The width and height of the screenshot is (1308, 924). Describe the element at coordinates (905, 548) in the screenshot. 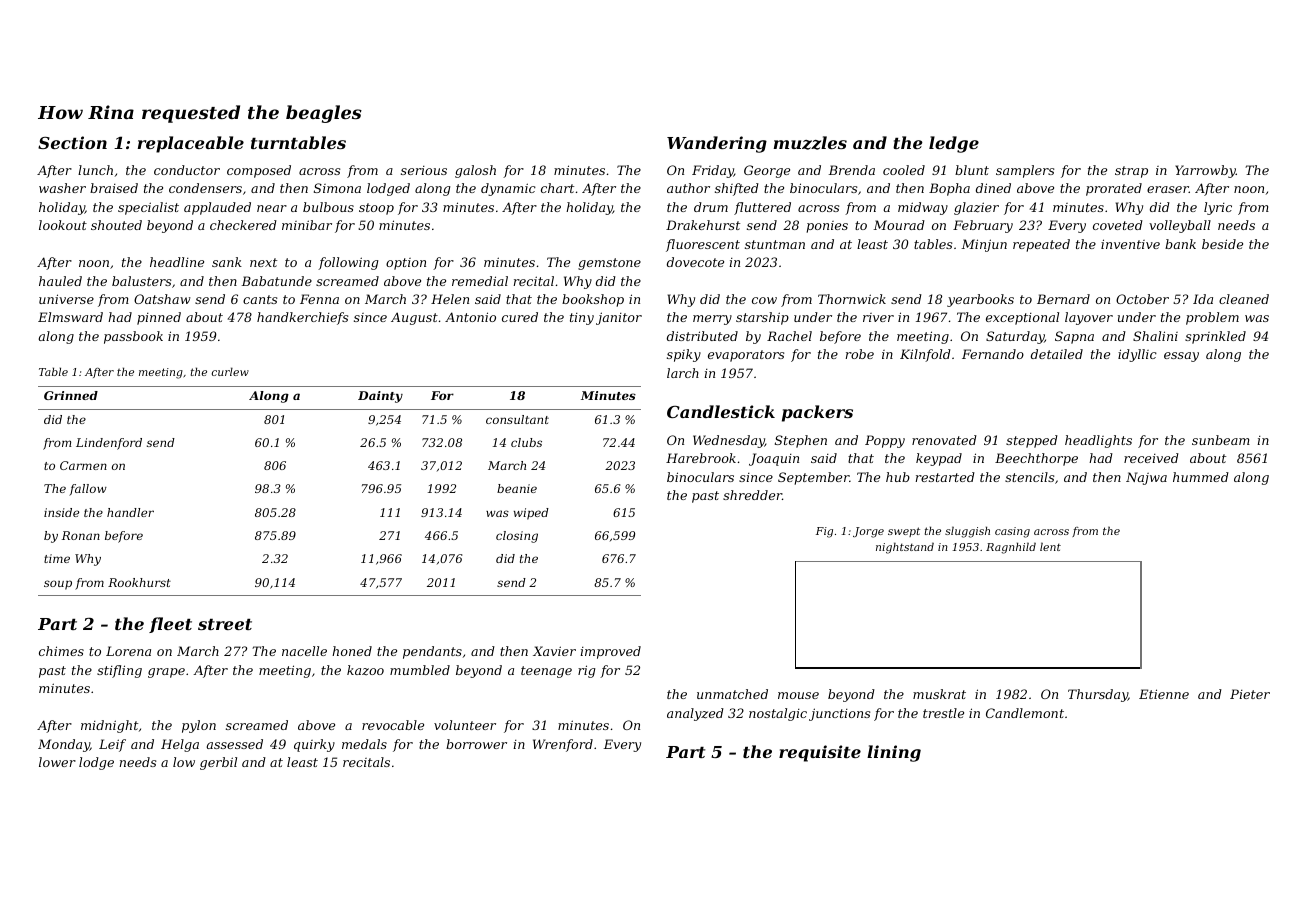

I see `nightstand` at that location.
